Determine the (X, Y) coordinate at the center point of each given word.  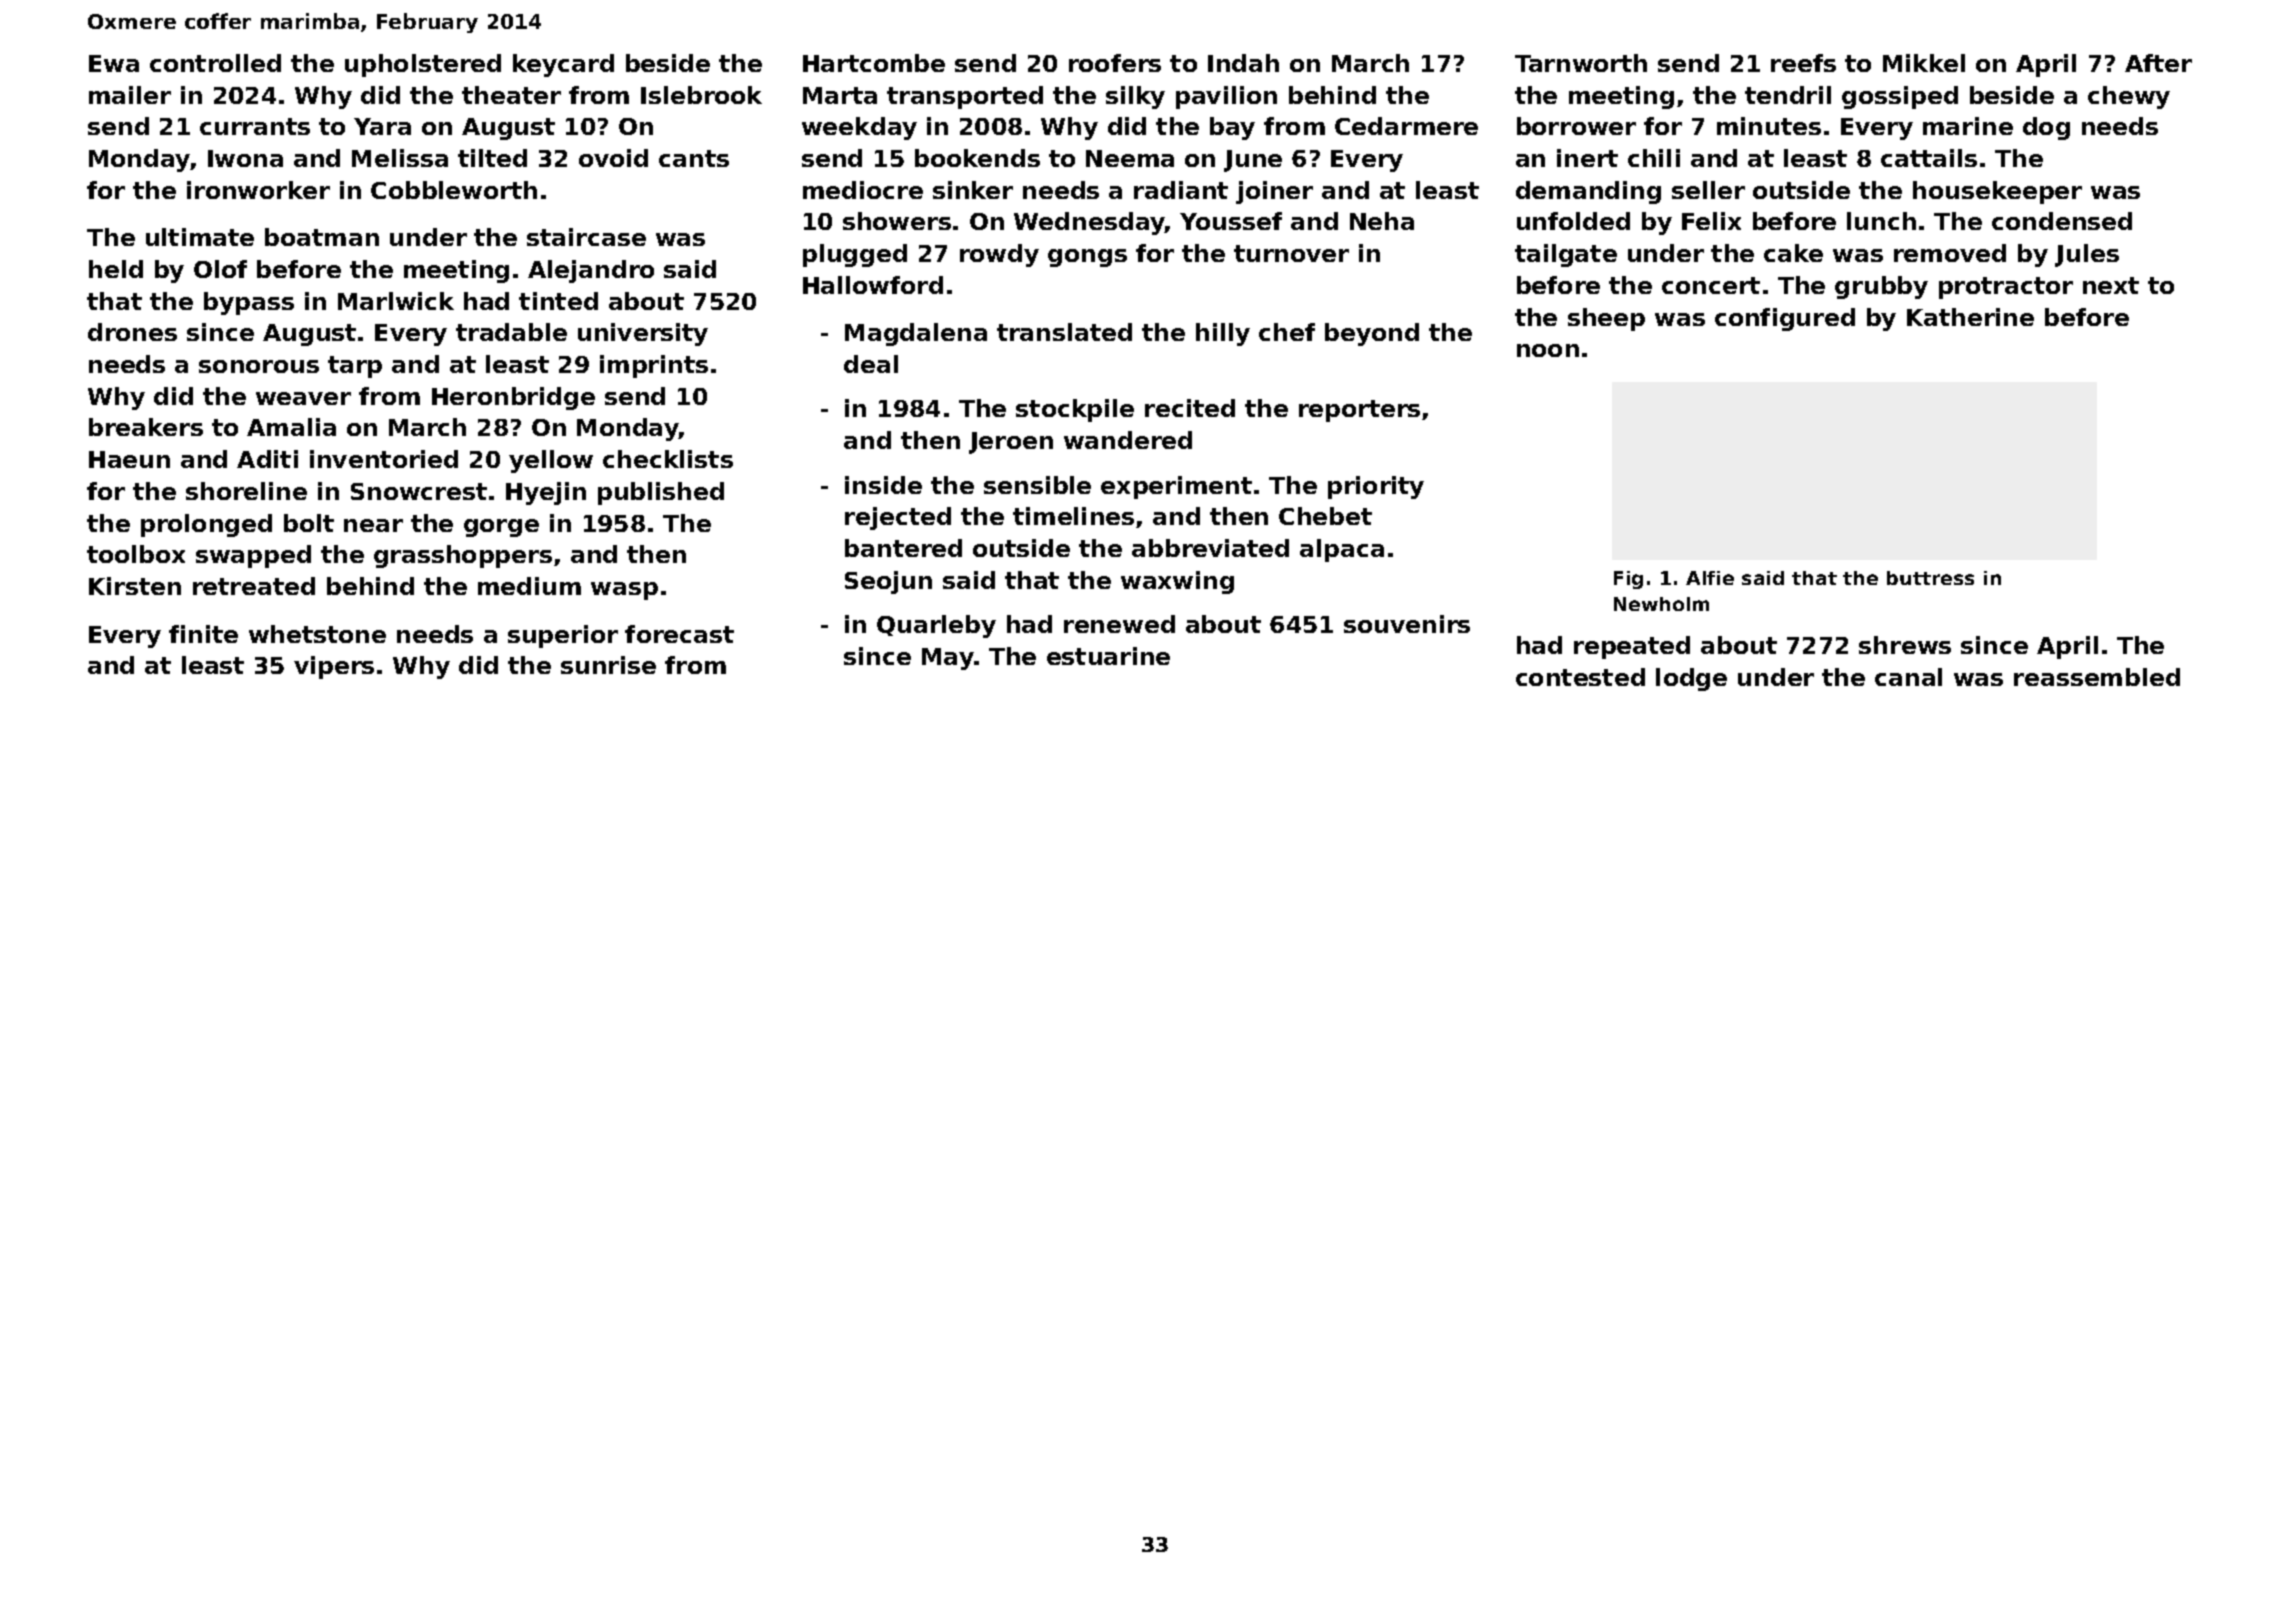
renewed (1119, 624)
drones (132, 332)
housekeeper (1997, 192)
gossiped (1900, 97)
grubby (1881, 287)
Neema (1130, 158)
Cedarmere (1406, 126)
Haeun (129, 459)
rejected (898, 518)
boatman (322, 237)
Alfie (1710, 578)
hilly (1223, 334)
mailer (130, 95)
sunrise (608, 665)
